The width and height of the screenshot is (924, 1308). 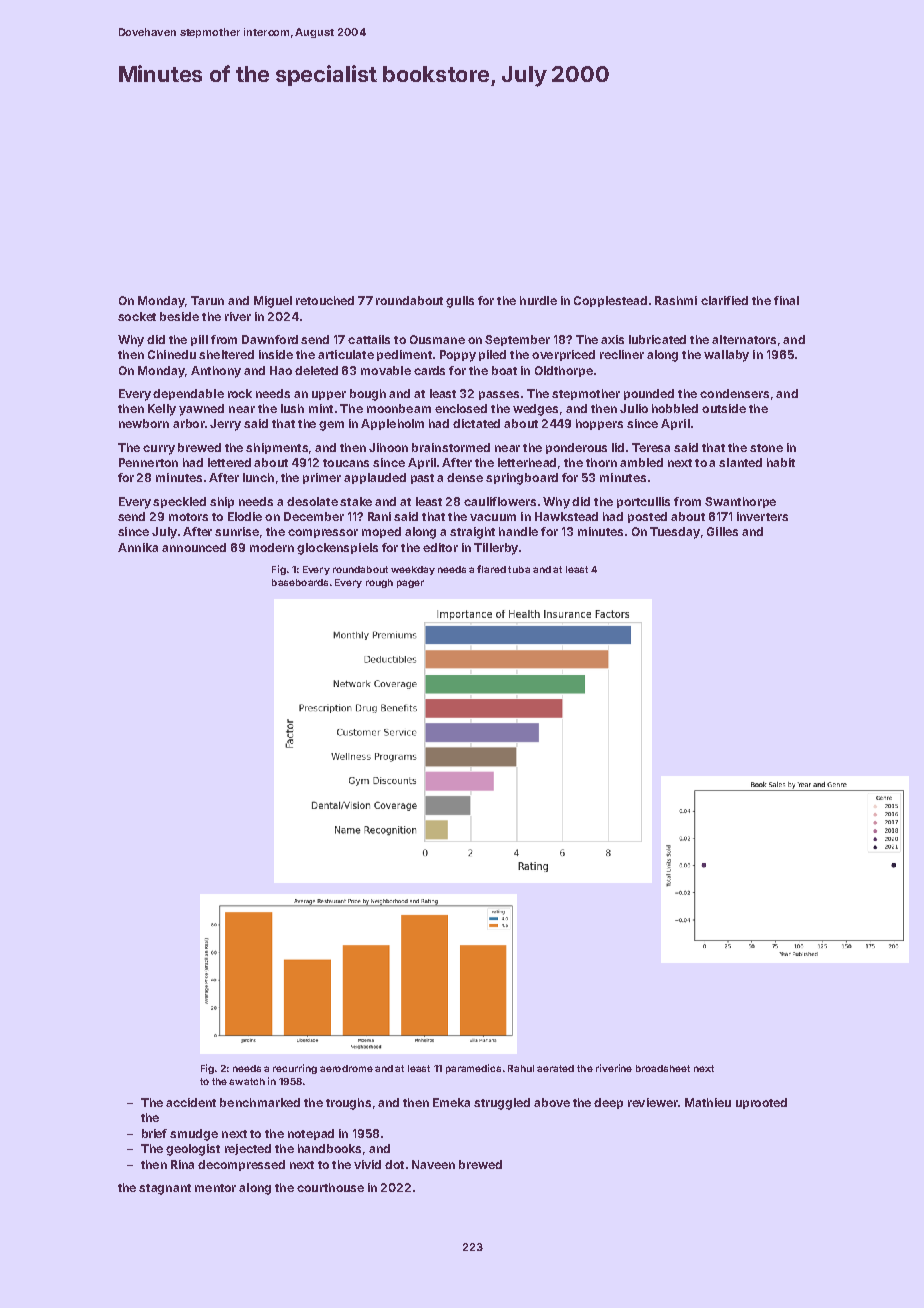 What do you see at coordinates (460, 302) in the screenshot?
I see `gulls` at bounding box center [460, 302].
